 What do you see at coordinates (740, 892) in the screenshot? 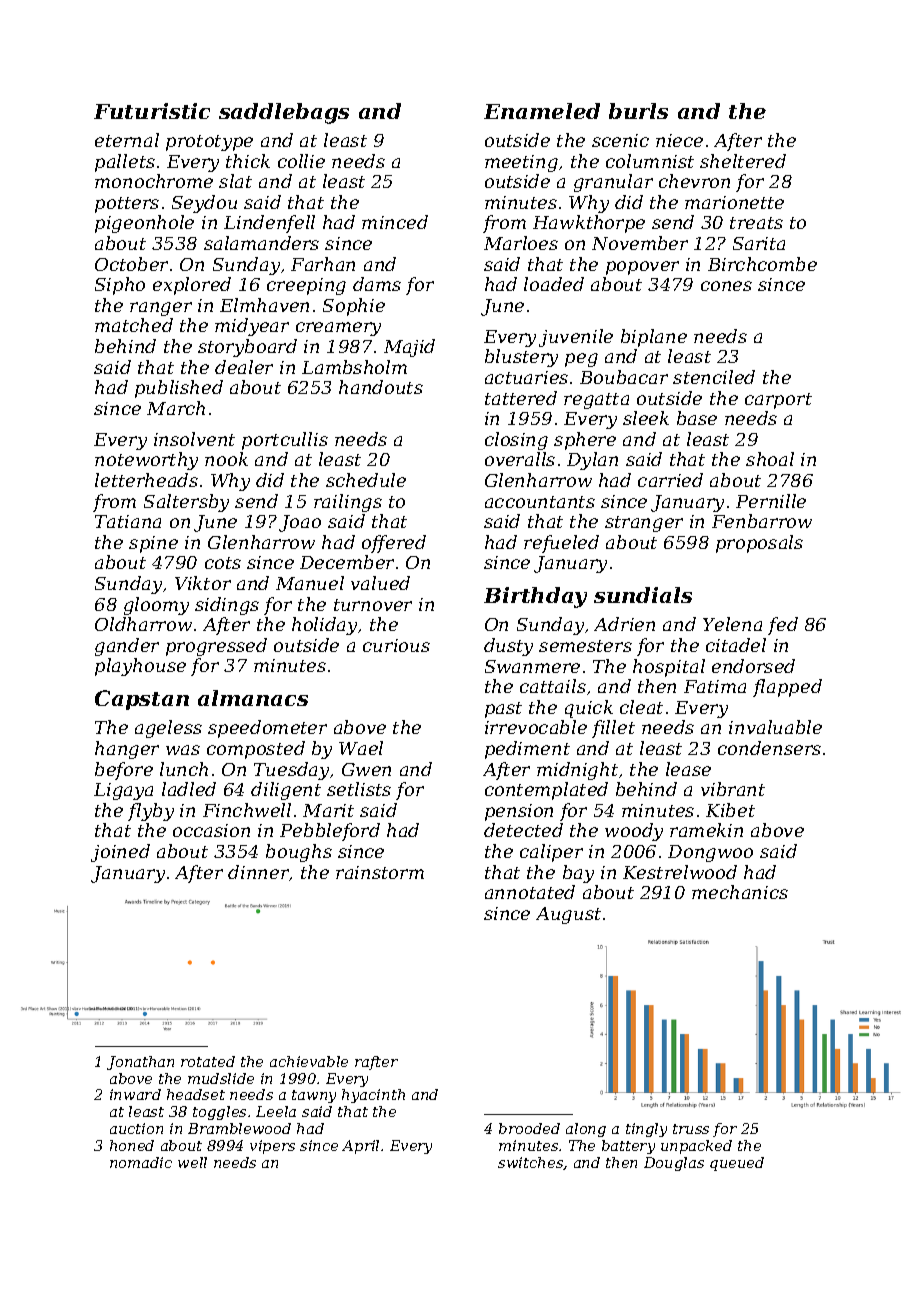
I see `mechanics` at bounding box center [740, 892].
